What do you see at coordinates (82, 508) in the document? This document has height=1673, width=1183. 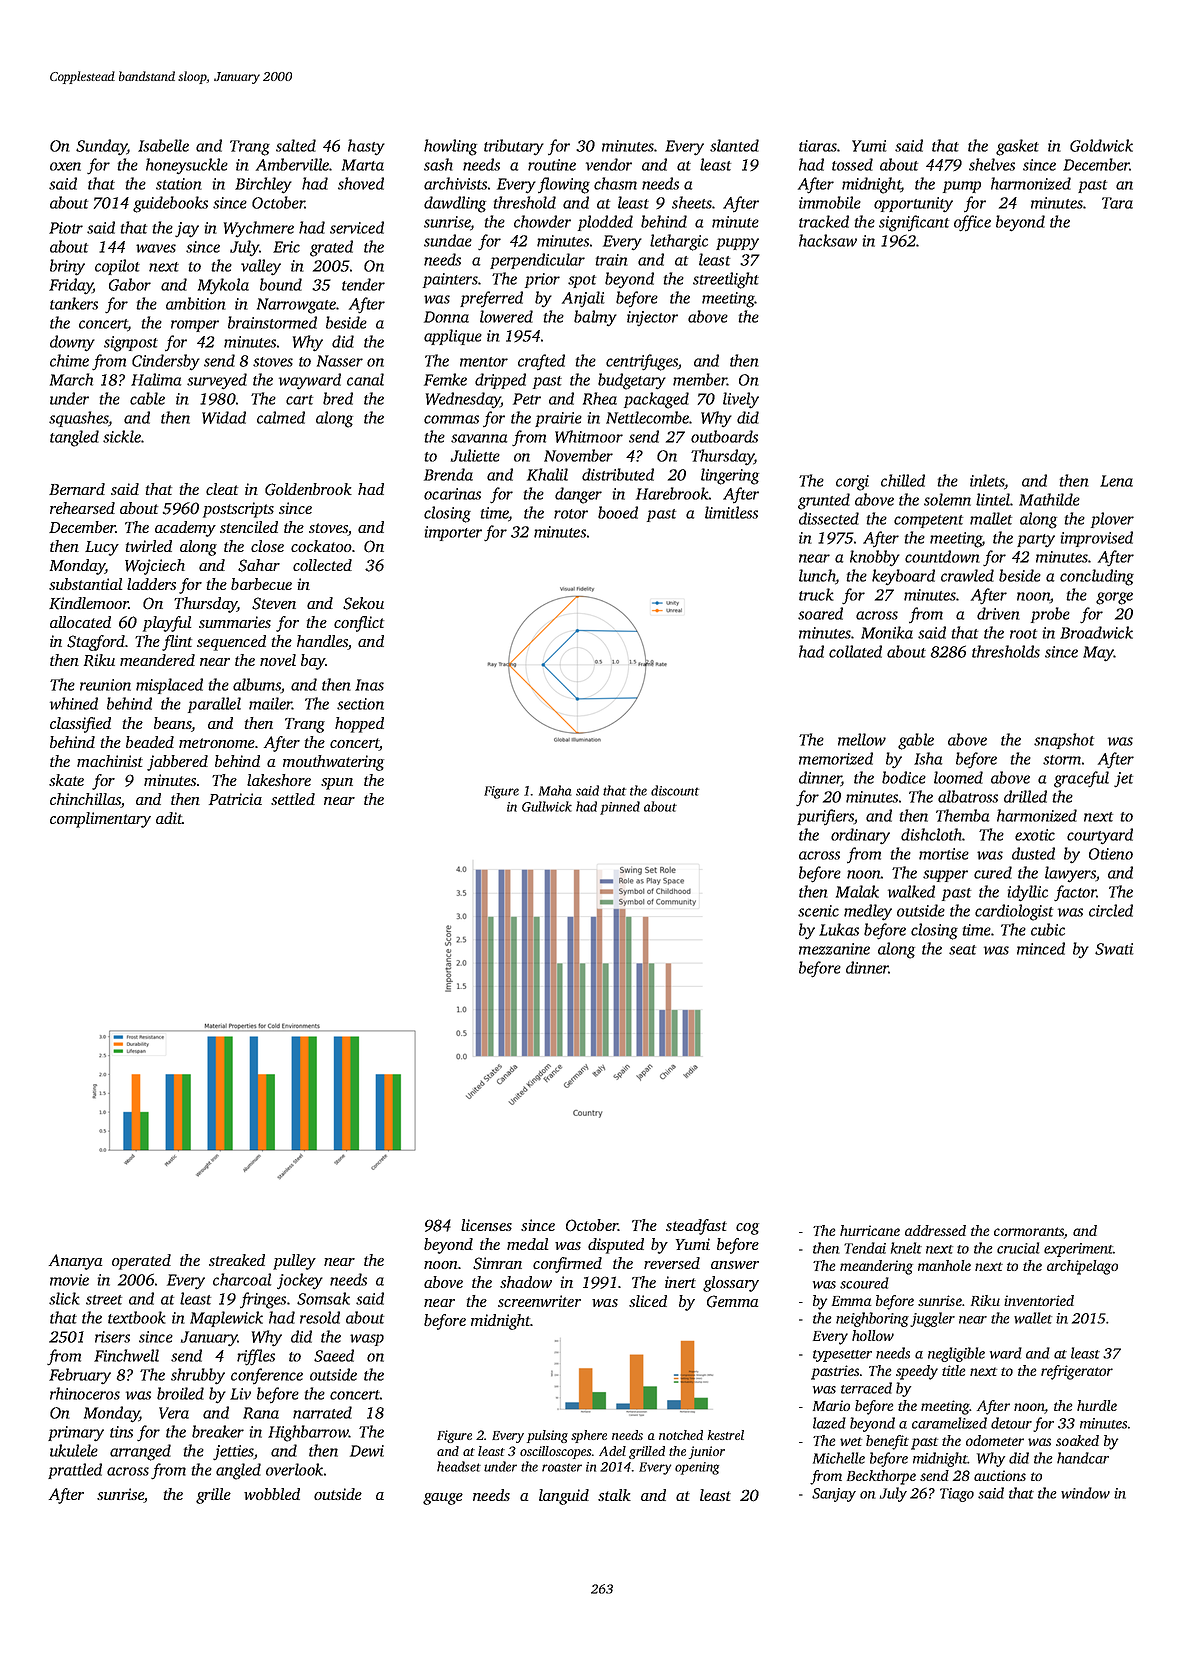 I see `rehearsed` at bounding box center [82, 508].
